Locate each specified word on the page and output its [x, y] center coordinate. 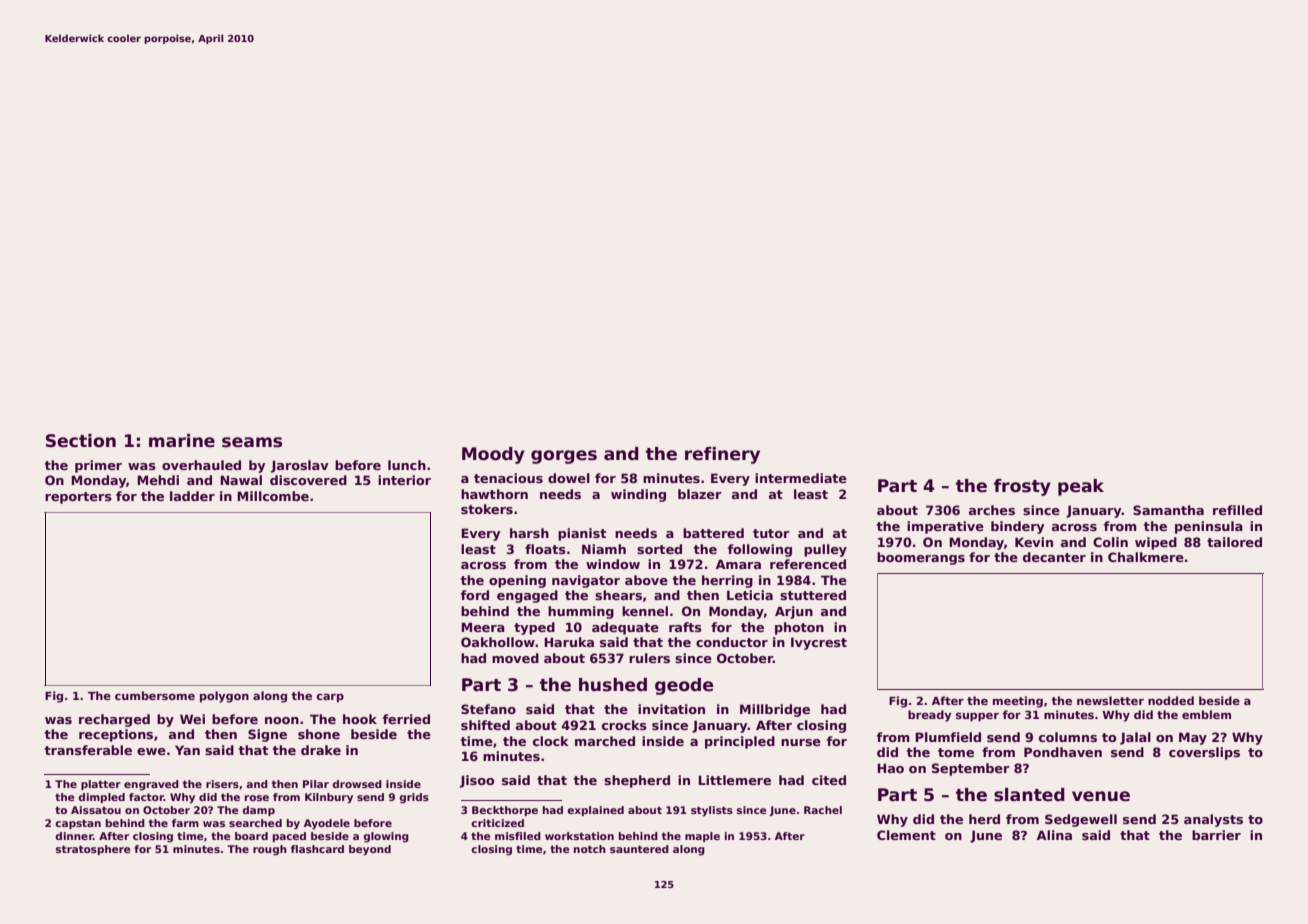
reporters [78, 498]
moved [515, 658]
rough [270, 850]
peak [1081, 487]
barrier [1216, 835]
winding [638, 495]
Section [81, 441]
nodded [1171, 700]
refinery [722, 455]
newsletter [1110, 700]
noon [282, 720]
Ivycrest [819, 643]
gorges [564, 457]
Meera [483, 627]
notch [590, 849]
